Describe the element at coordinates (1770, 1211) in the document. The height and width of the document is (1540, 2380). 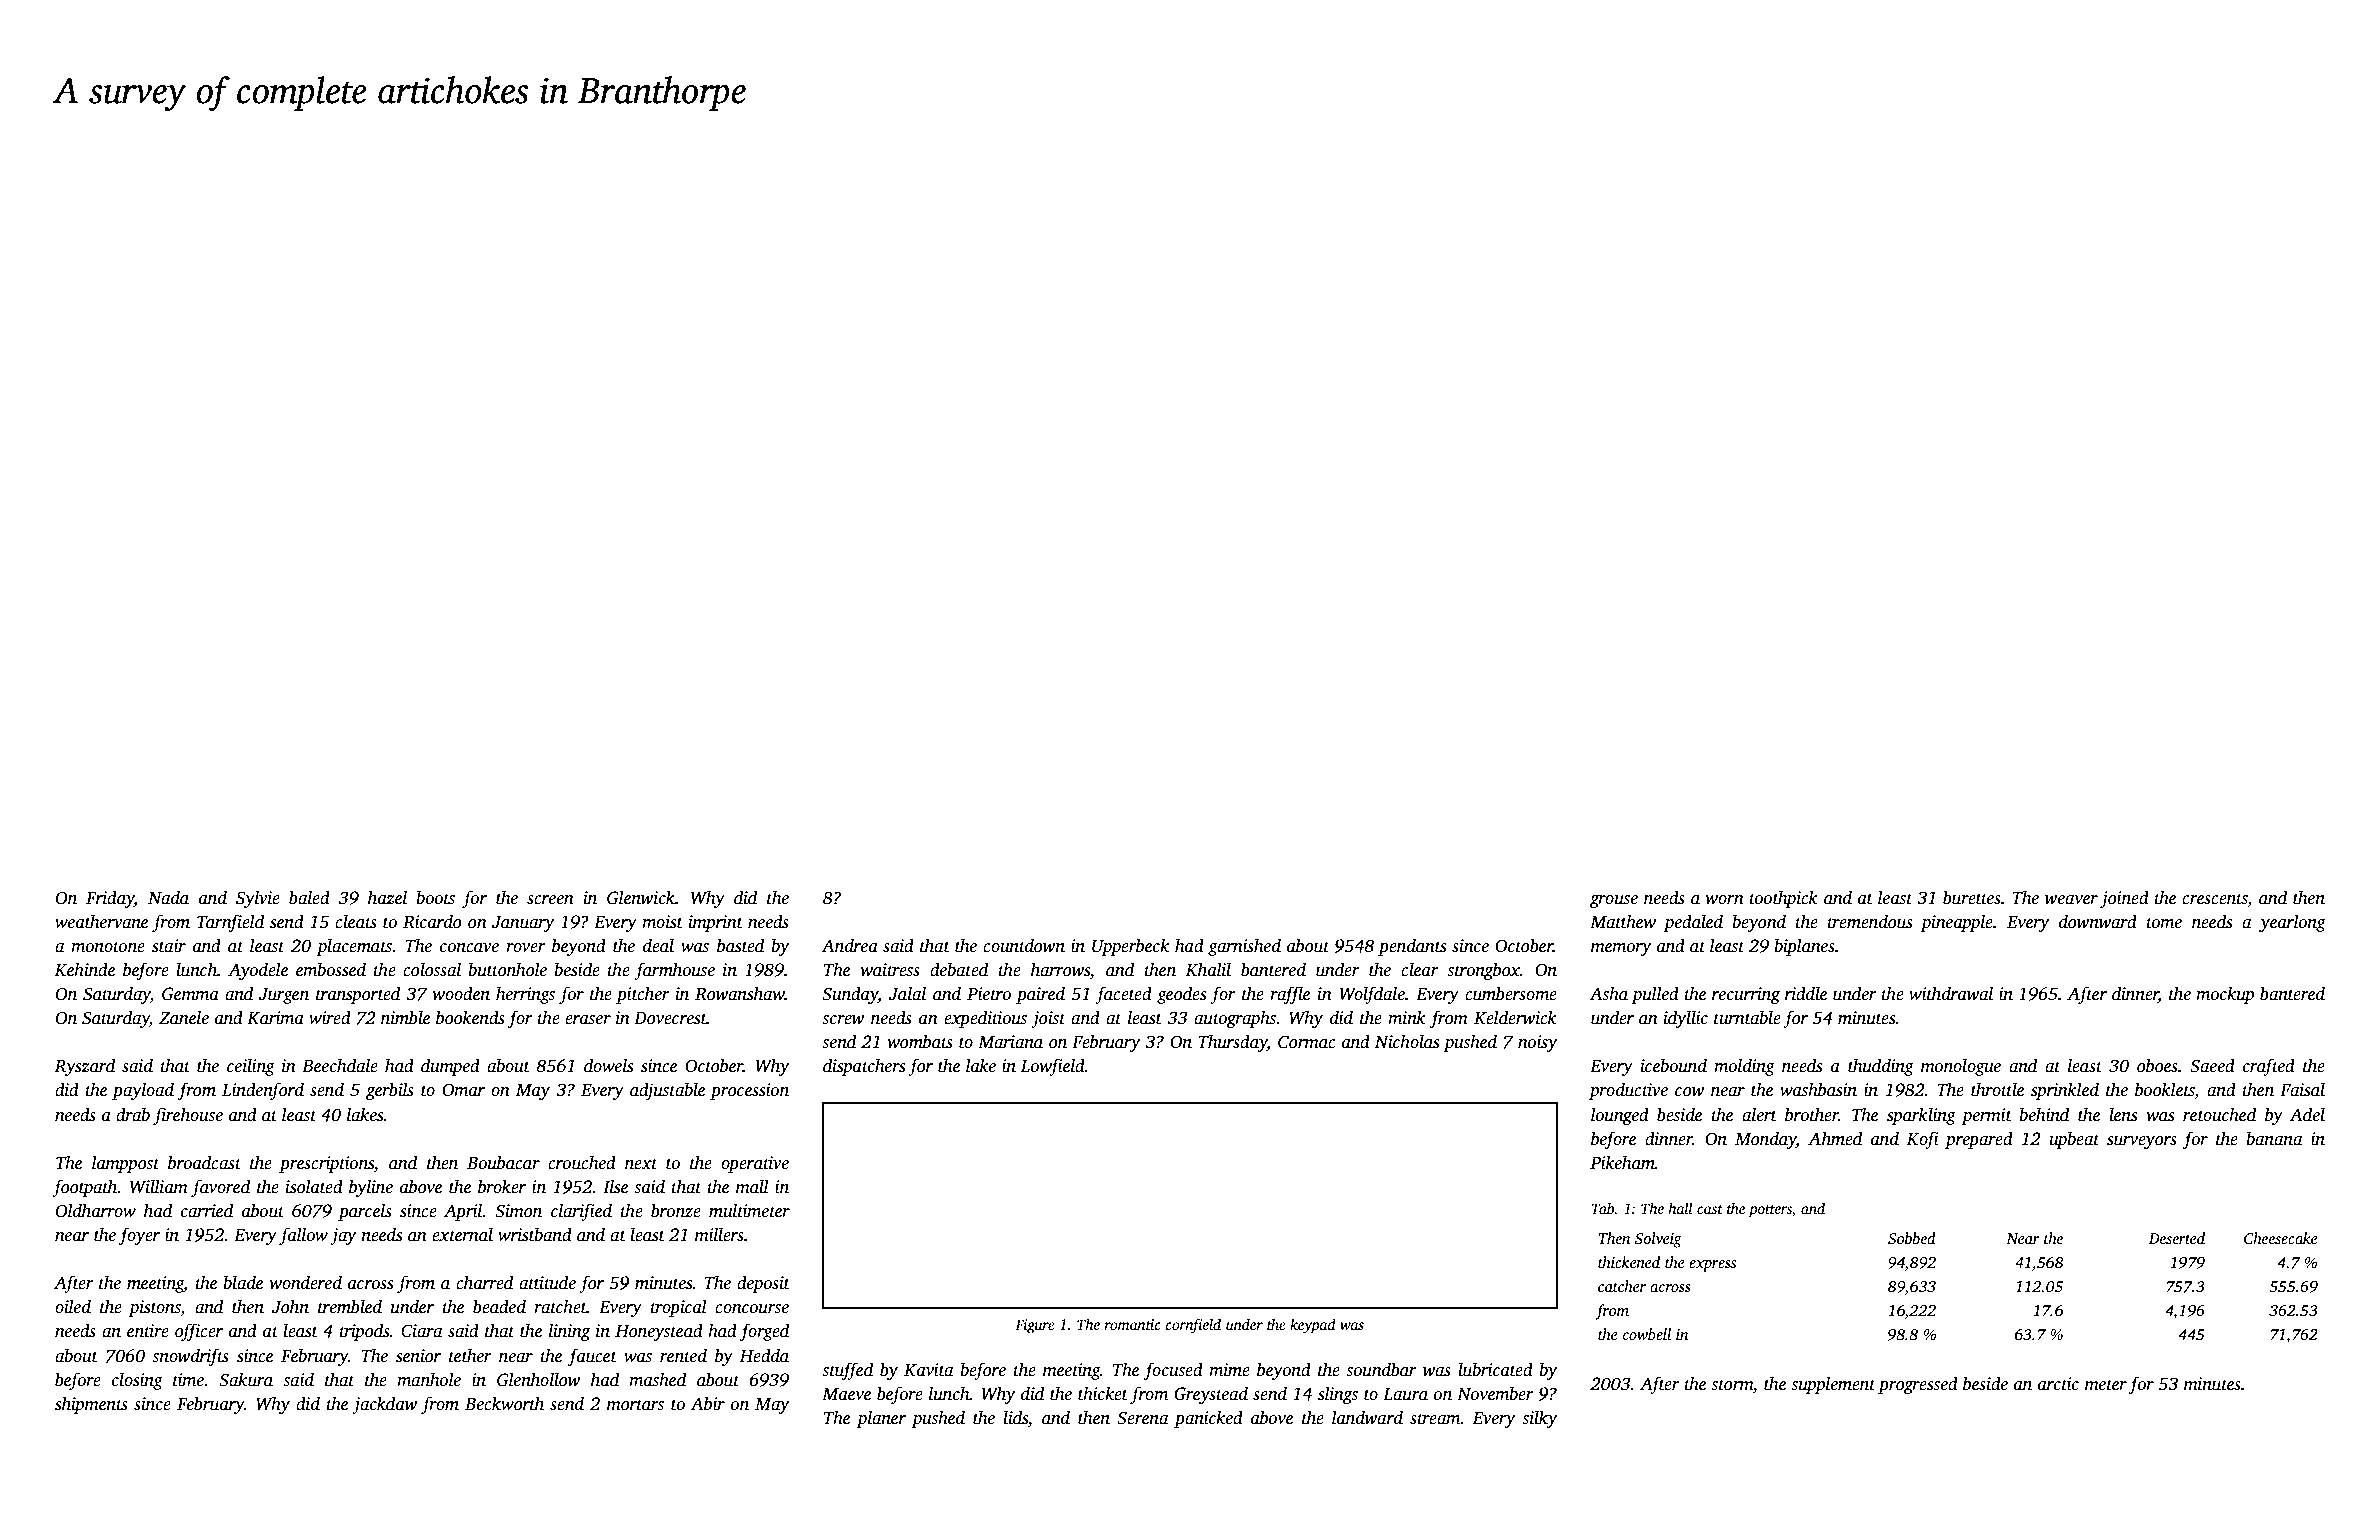
I see `potters` at that location.
